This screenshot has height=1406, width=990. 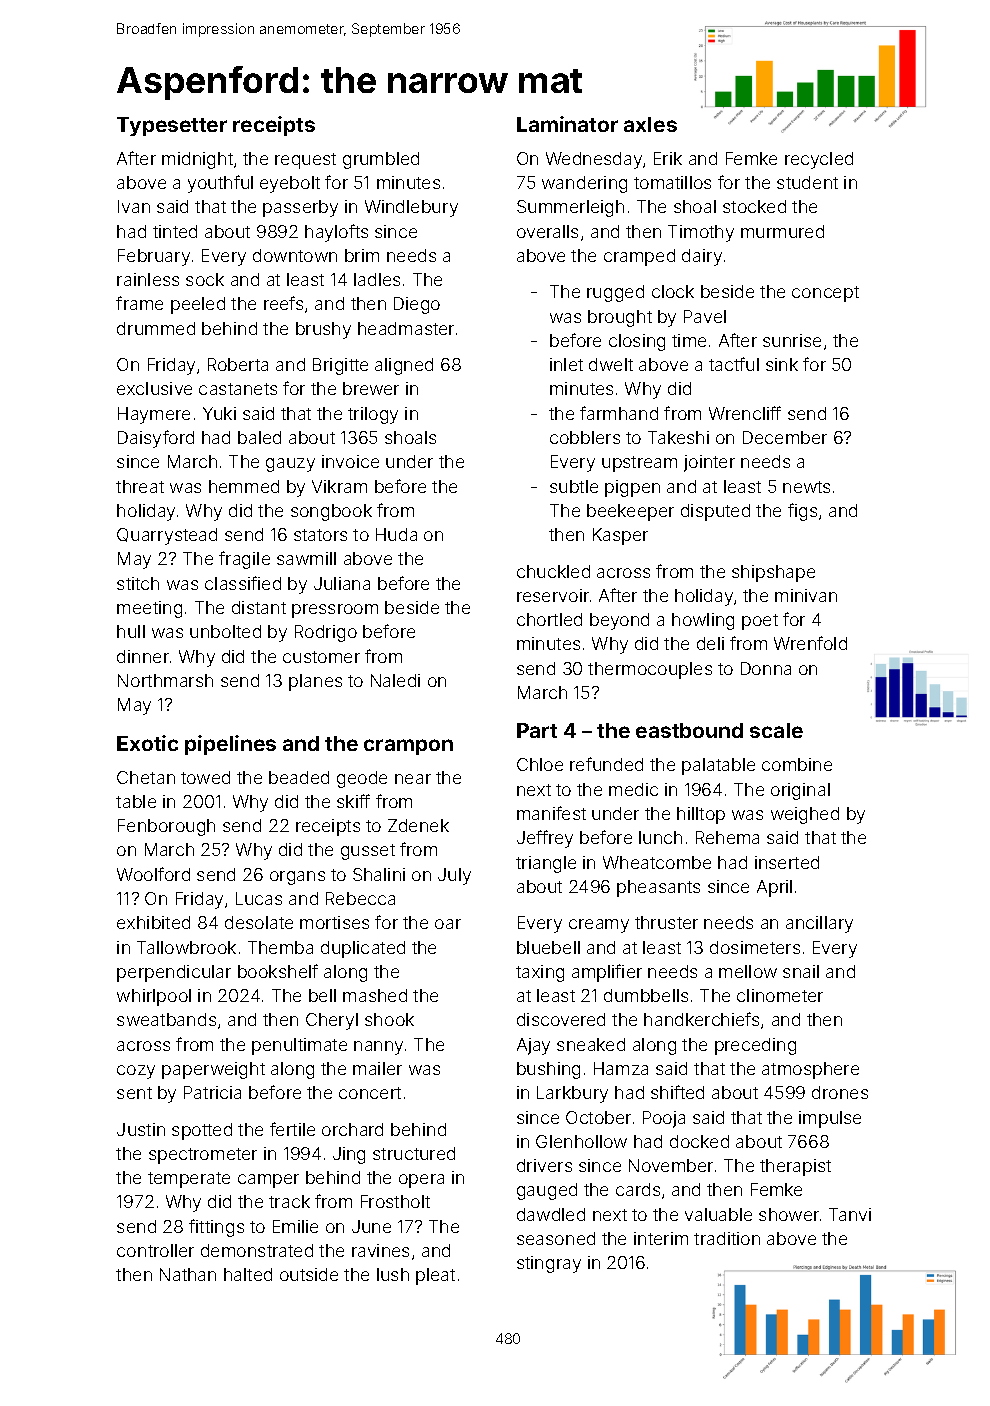 What do you see at coordinates (216, 1228) in the screenshot?
I see `fittings` at bounding box center [216, 1228].
